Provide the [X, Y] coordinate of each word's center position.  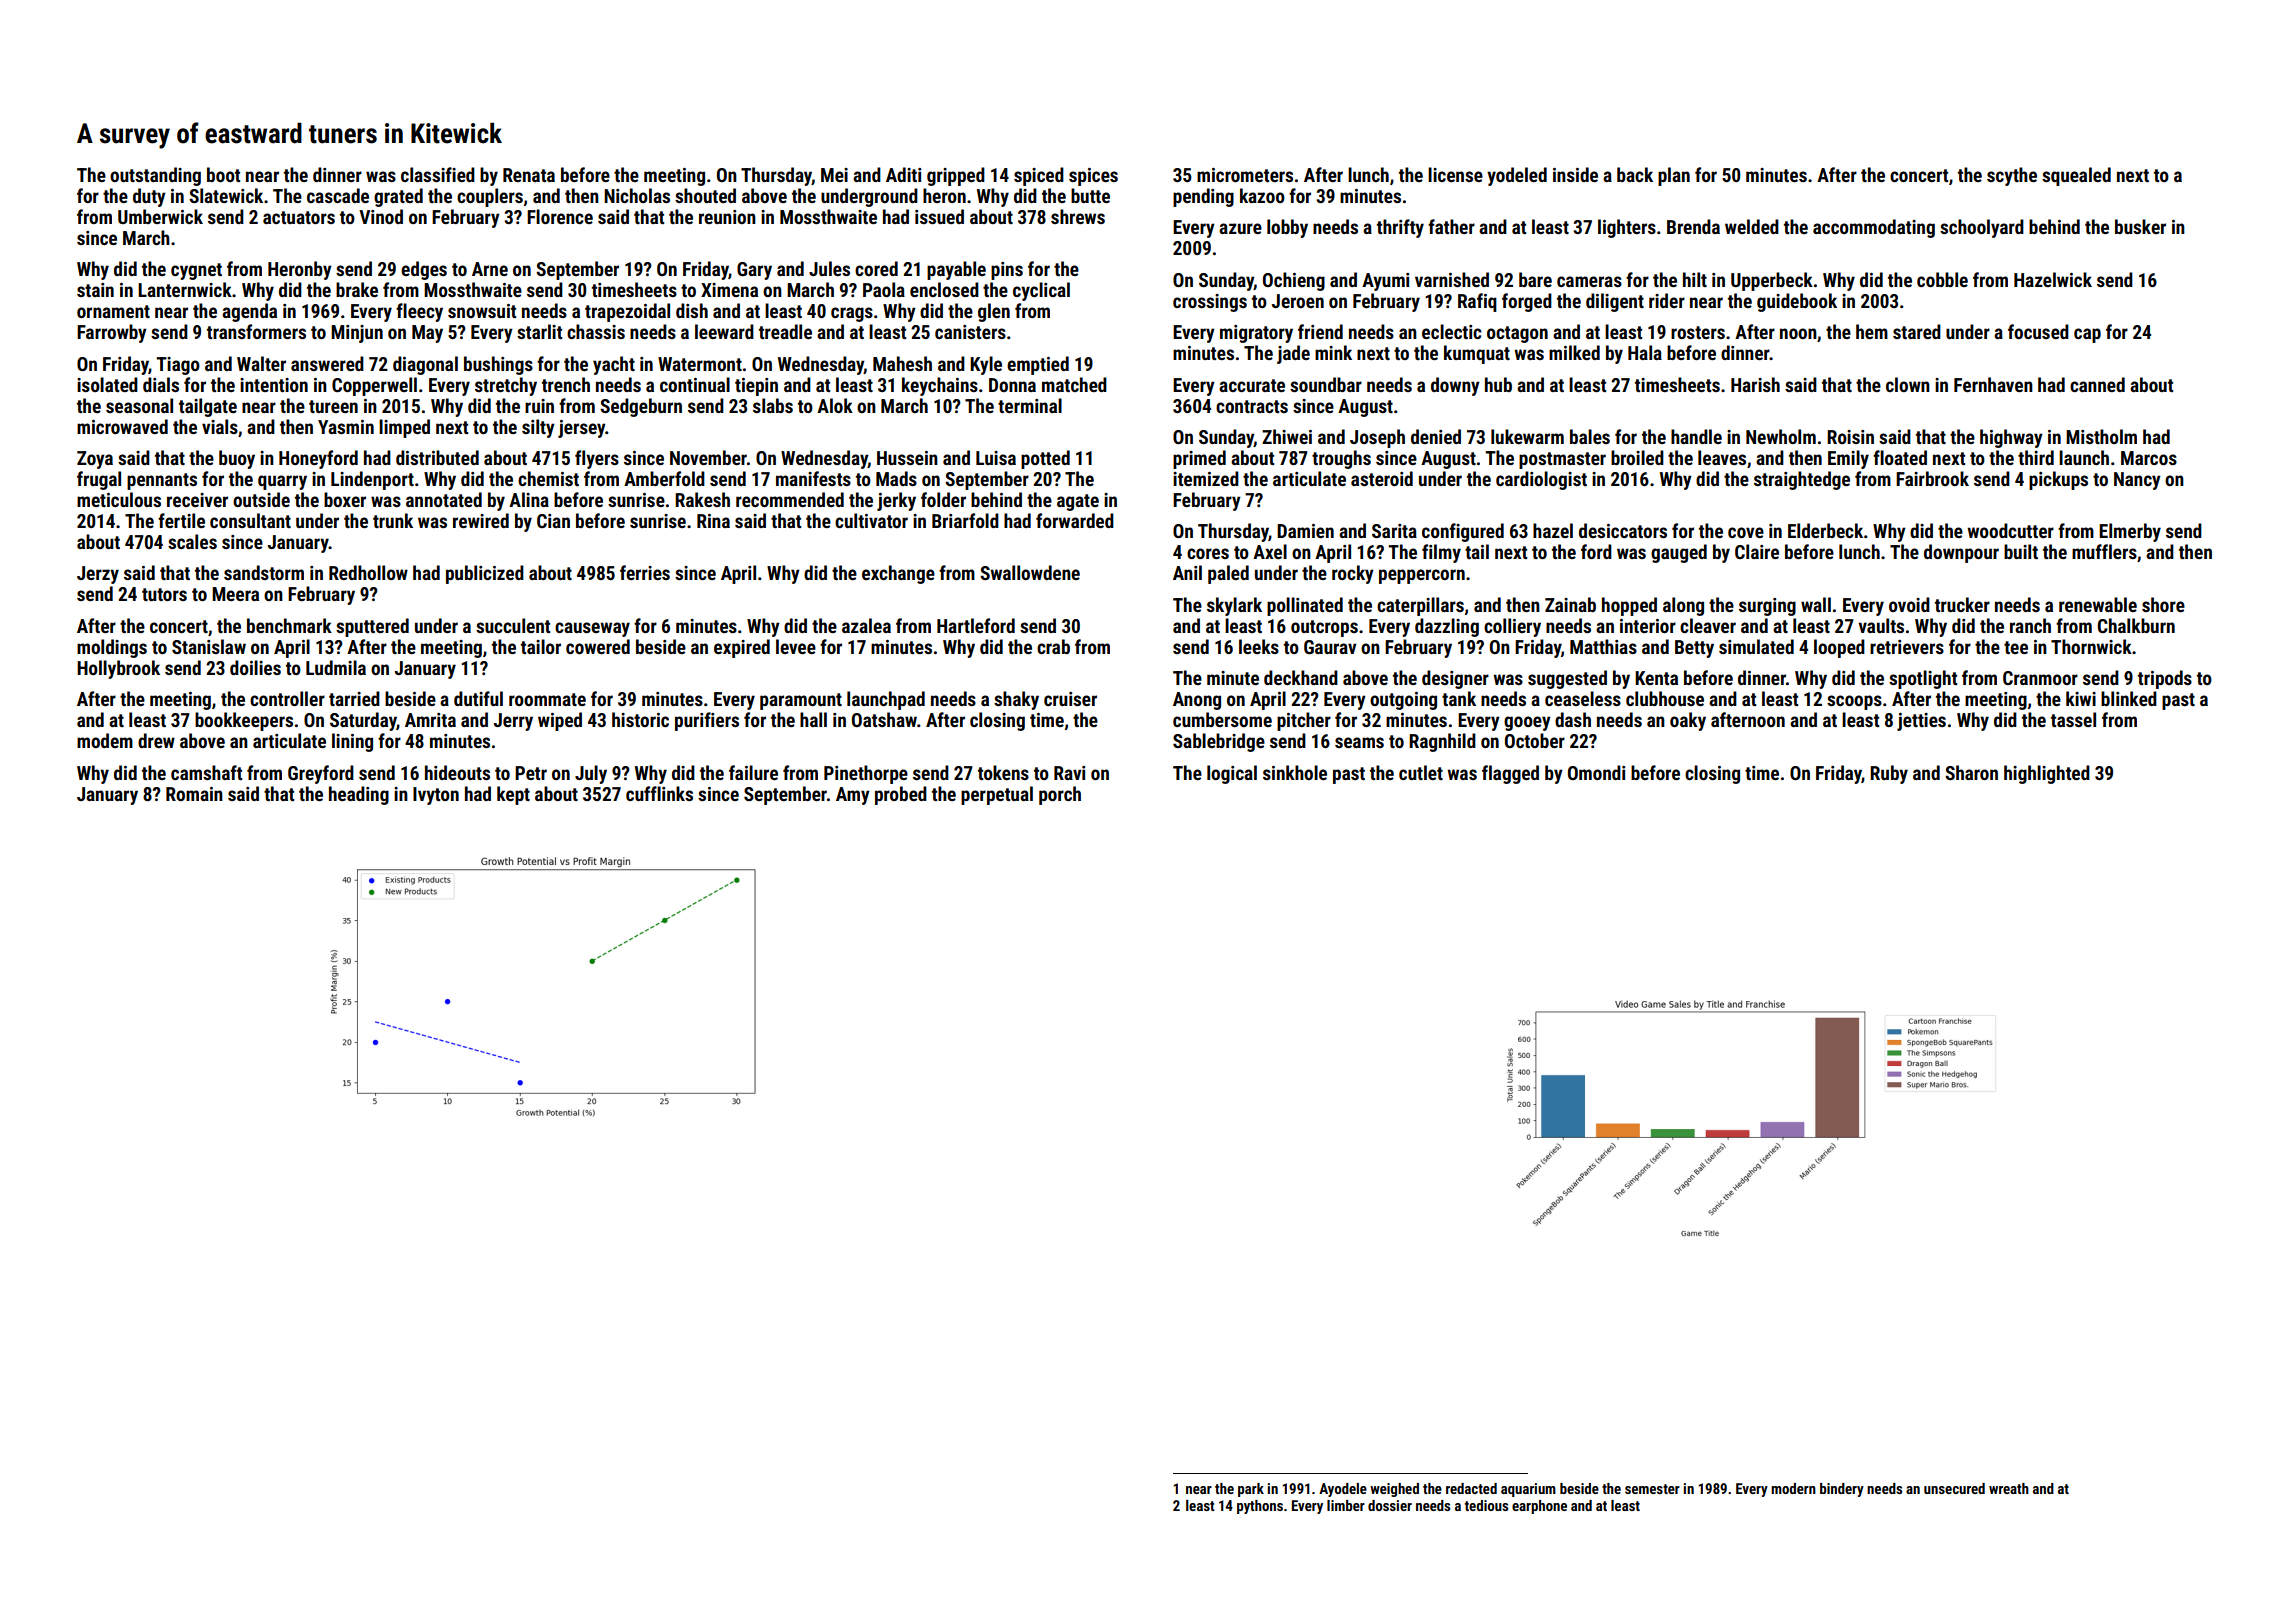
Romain [194, 794]
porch [1060, 795]
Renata [529, 175]
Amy [853, 796]
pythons [1260, 1507]
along [1683, 606]
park [1251, 1490]
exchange [898, 574]
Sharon [1971, 772]
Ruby [1889, 774]
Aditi [903, 174]
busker [2140, 226]
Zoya [95, 460]
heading [359, 795]
